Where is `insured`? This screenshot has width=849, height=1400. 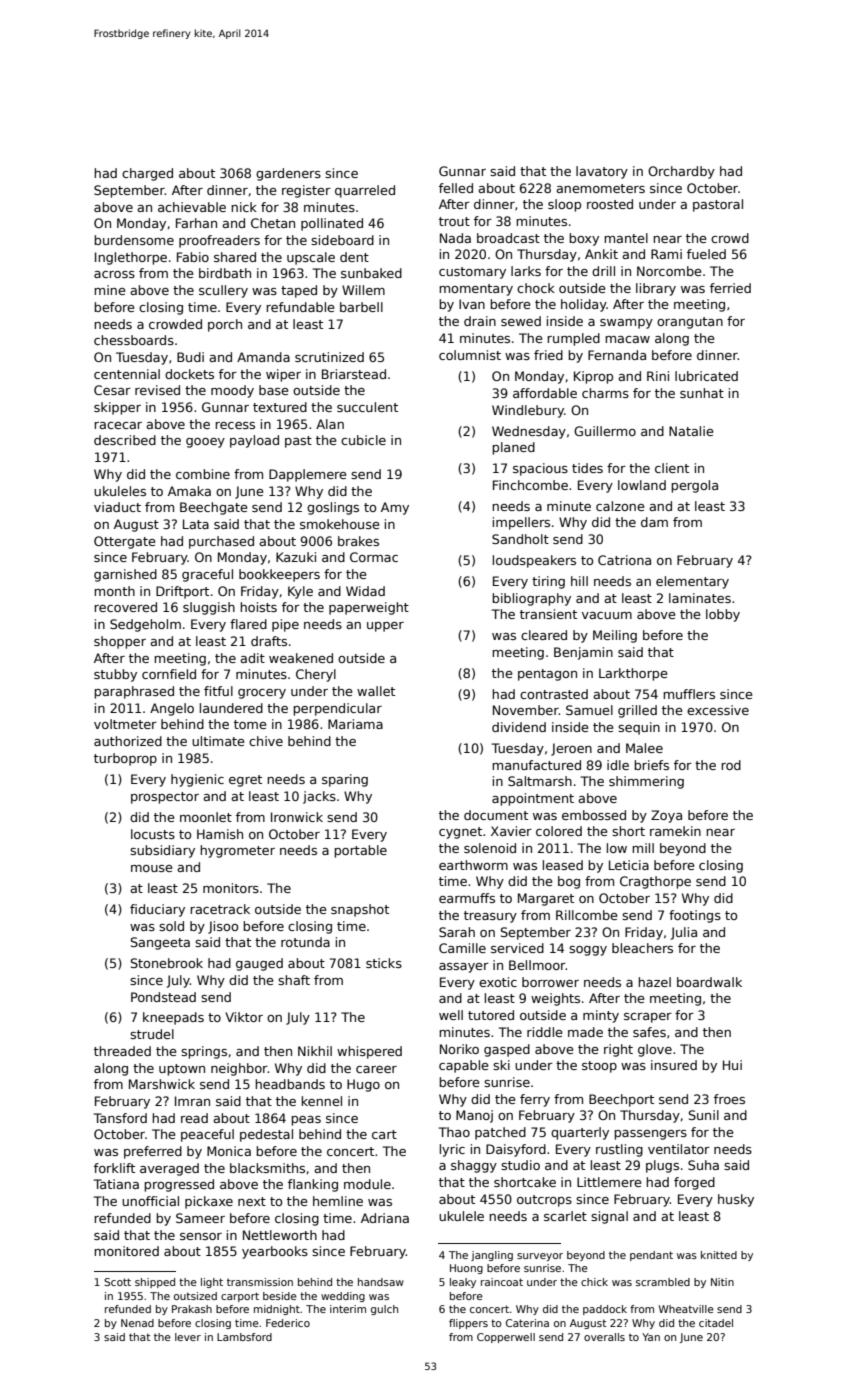 insured is located at coordinates (674, 1065).
